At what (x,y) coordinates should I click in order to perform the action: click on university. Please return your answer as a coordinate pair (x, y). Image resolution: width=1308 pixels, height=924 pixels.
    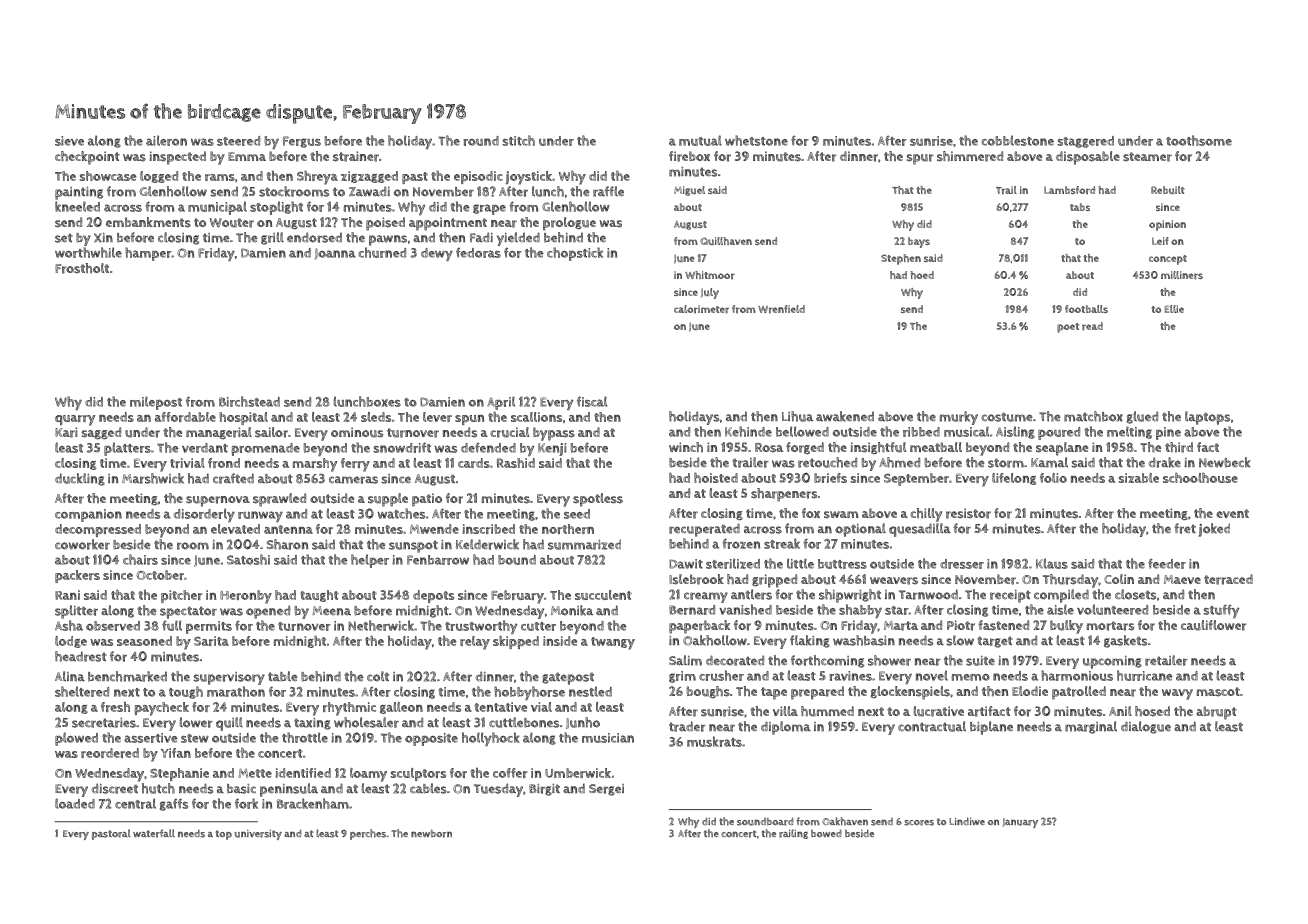
    Looking at the image, I should click on (258, 835).
